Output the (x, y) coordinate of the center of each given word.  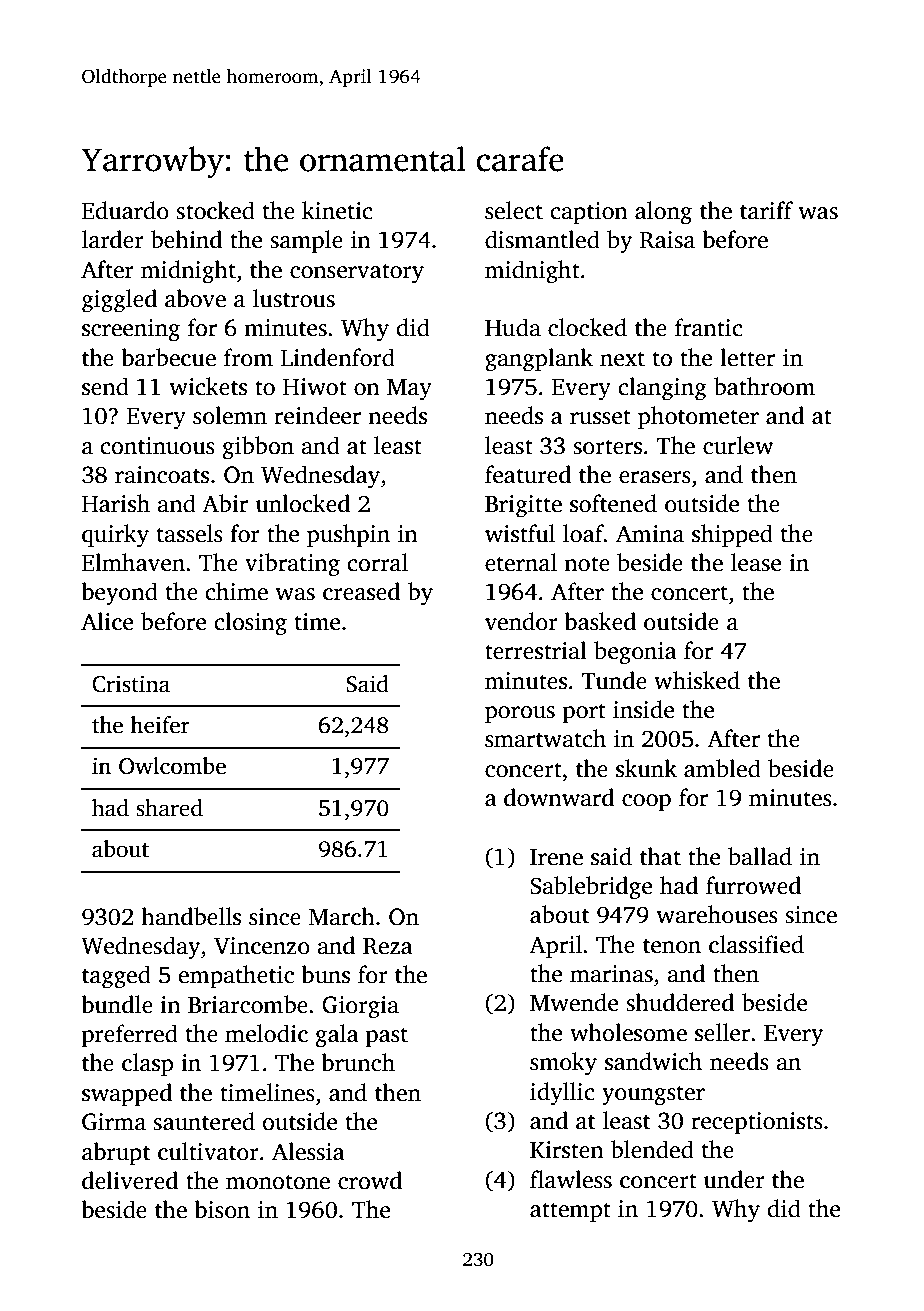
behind (186, 239)
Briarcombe (248, 1004)
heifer (160, 725)
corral (377, 562)
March (342, 916)
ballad (760, 856)
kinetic (337, 210)
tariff (766, 210)
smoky (563, 1064)
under (734, 1179)
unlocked (302, 503)
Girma (114, 1122)
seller (722, 1032)
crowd (370, 1180)
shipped (732, 535)
